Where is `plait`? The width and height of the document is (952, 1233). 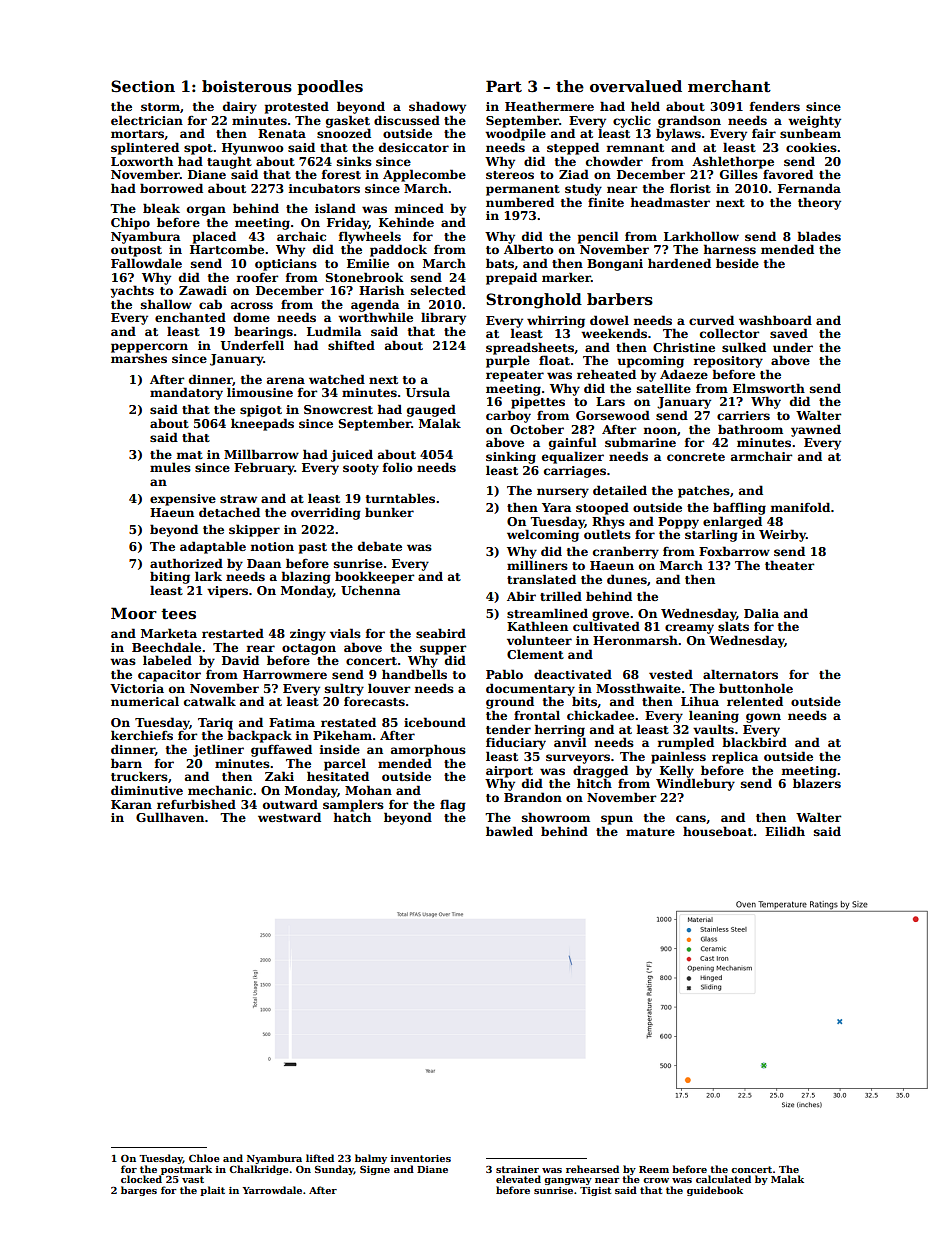
plait is located at coordinates (212, 1191).
